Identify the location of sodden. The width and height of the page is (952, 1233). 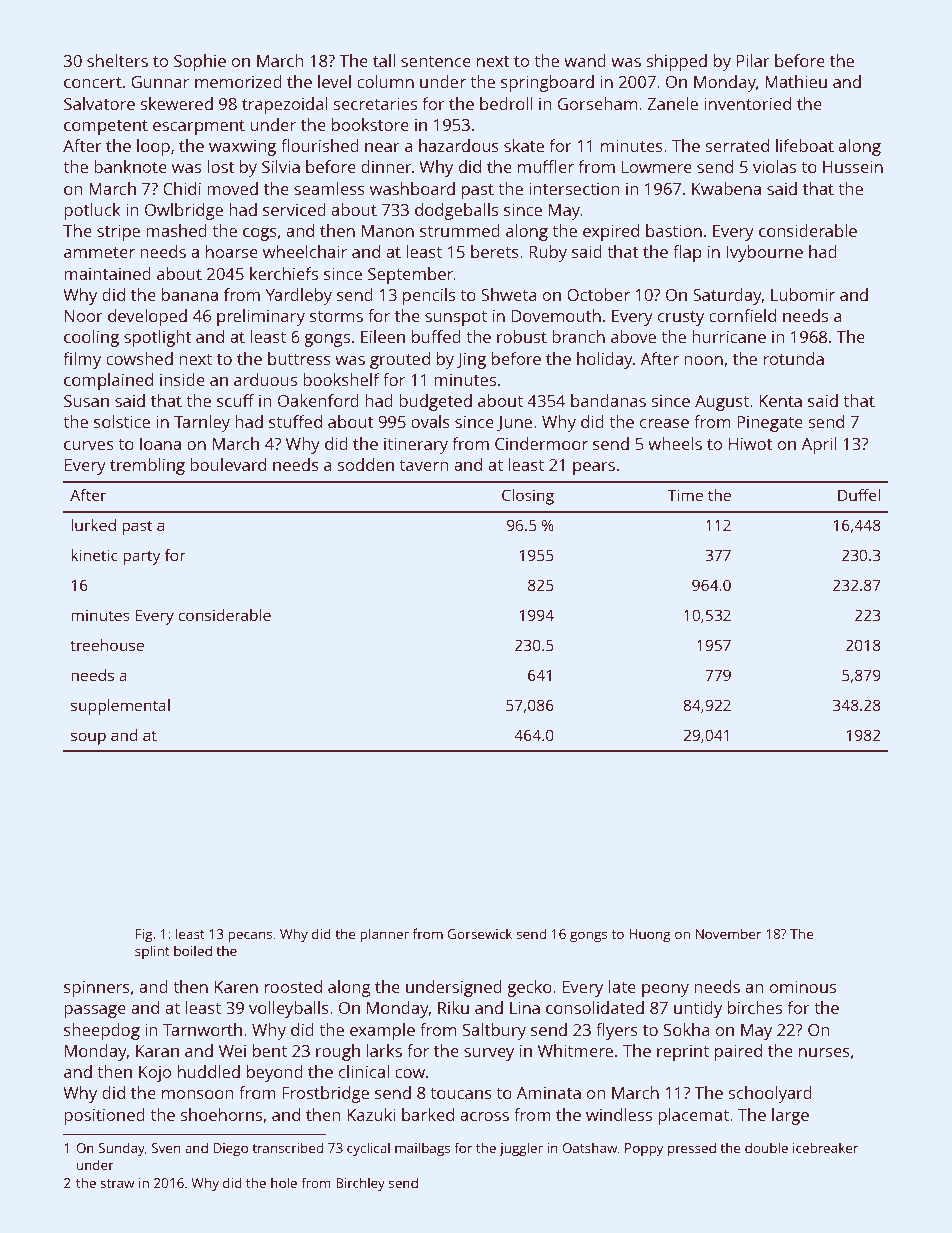
(365, 464).
